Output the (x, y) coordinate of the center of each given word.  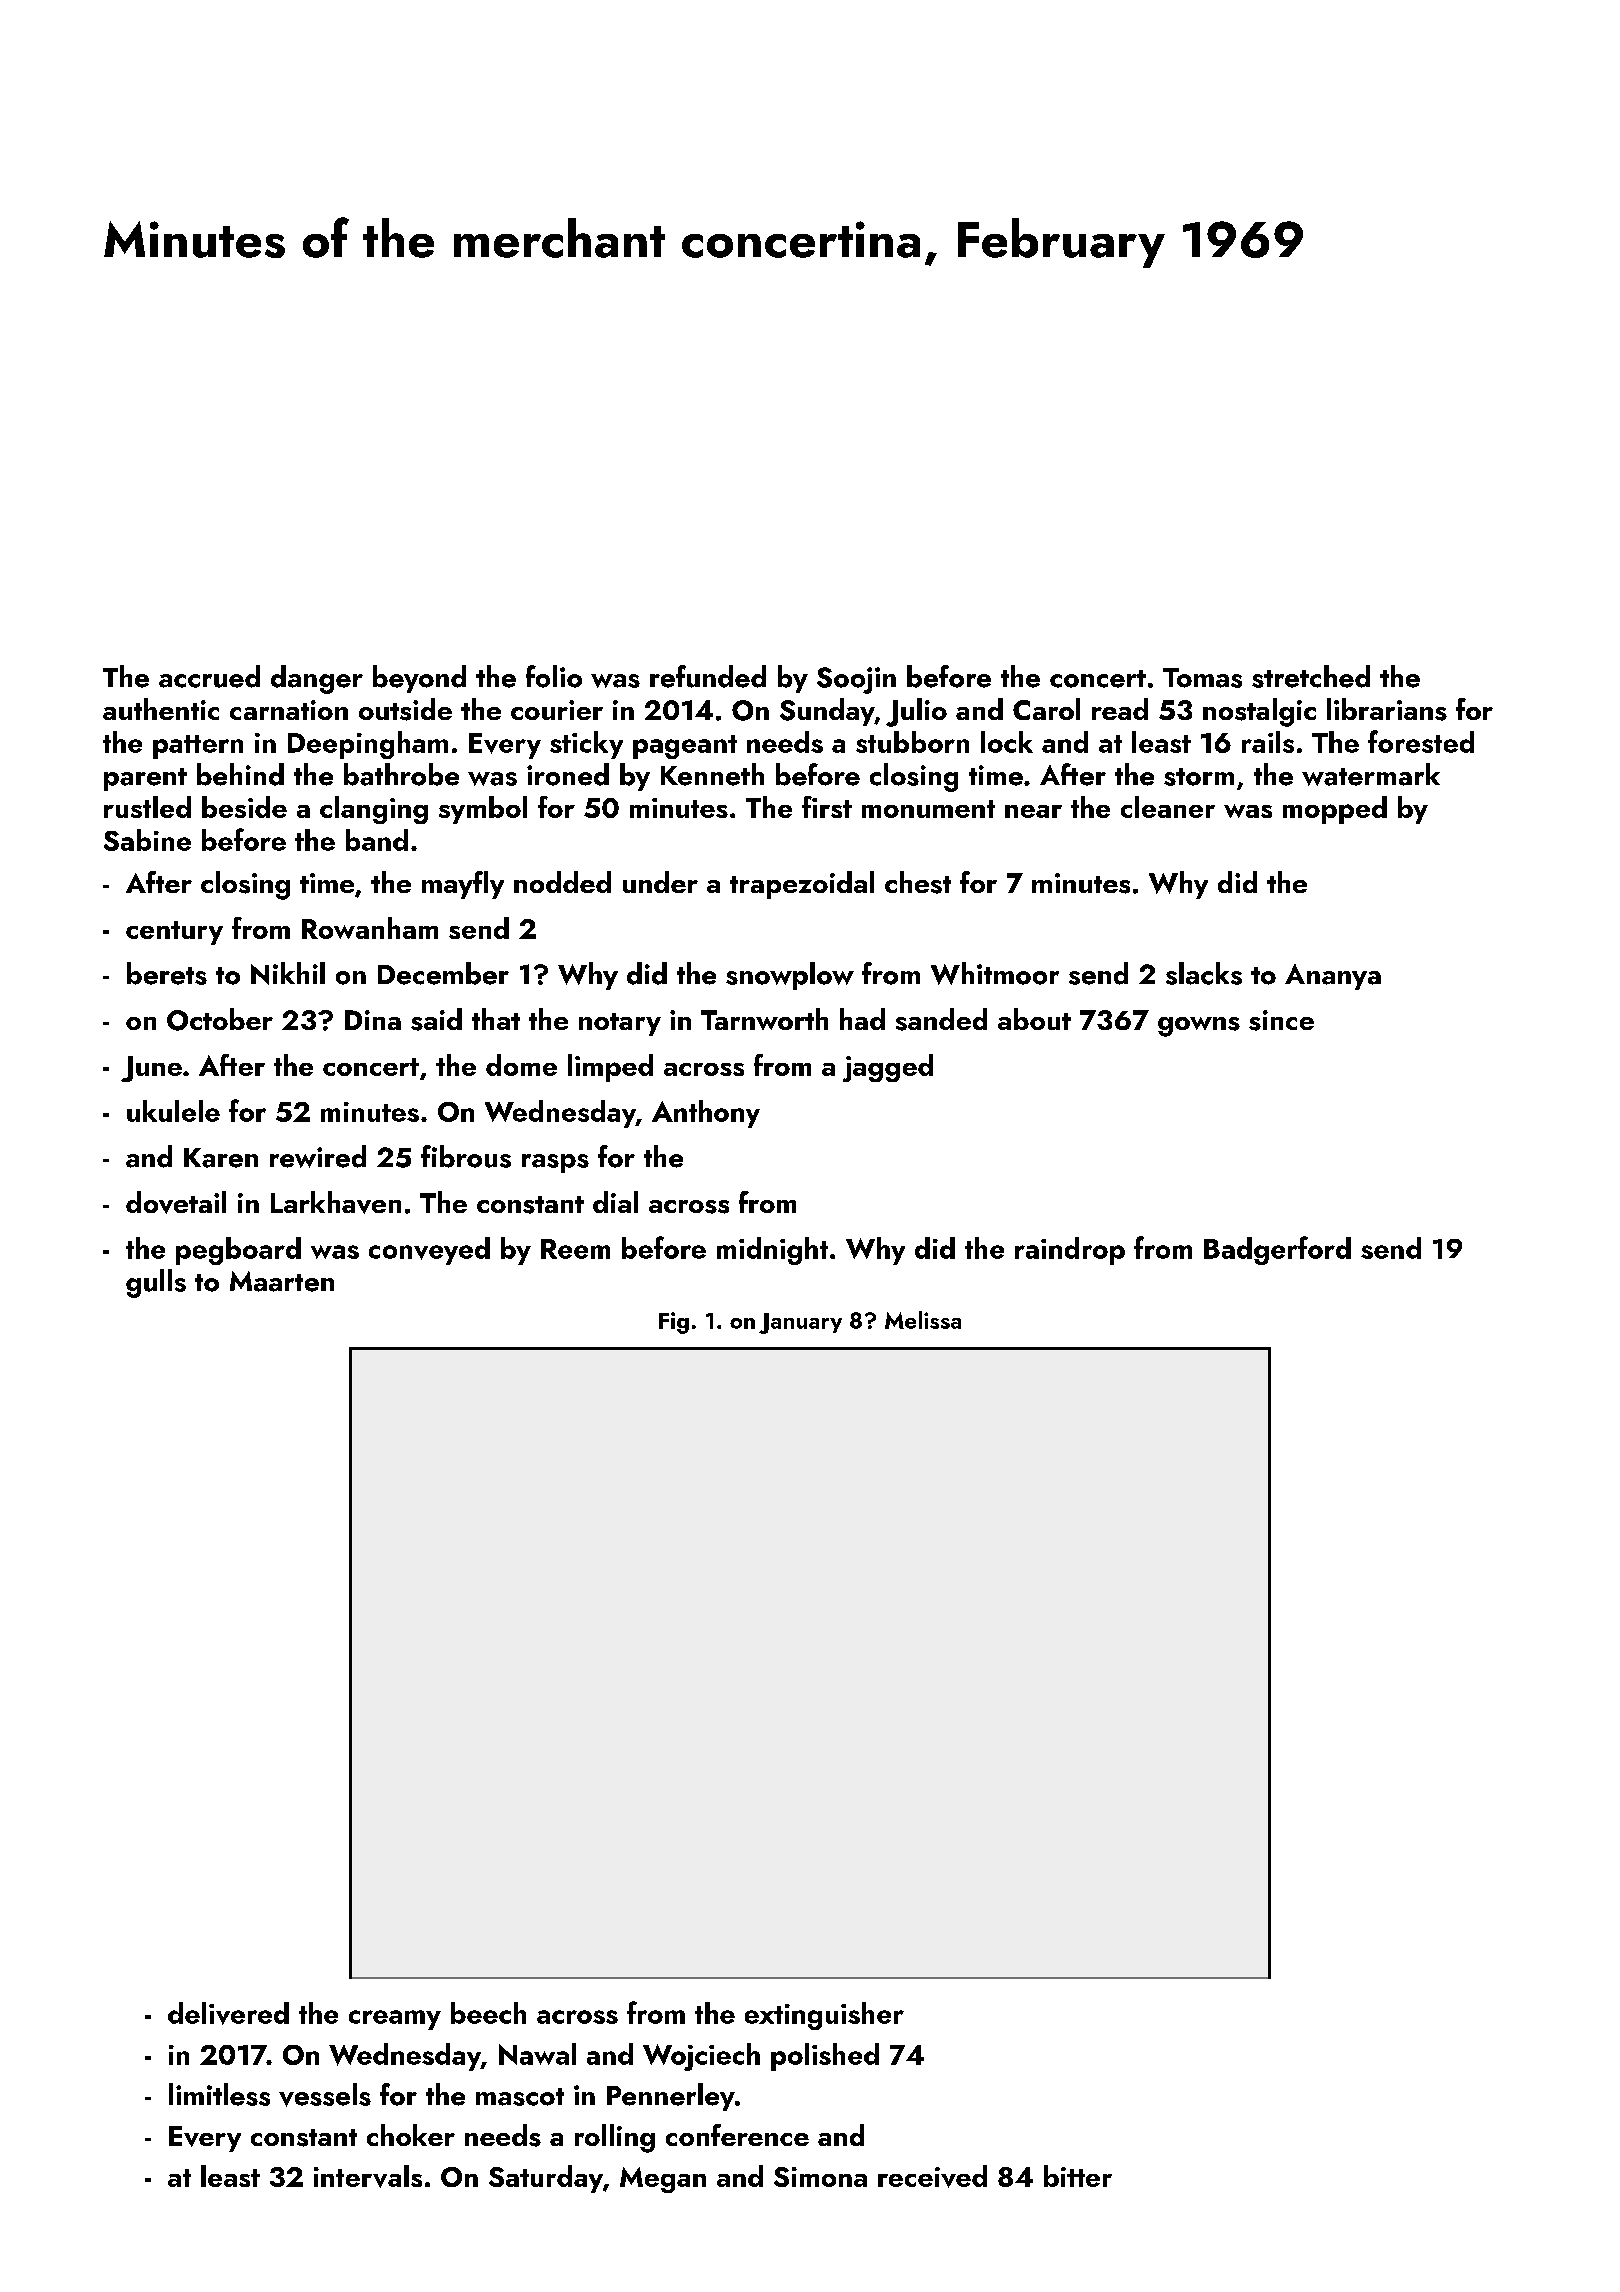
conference (737, 2135)
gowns (1199, 1027)
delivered (228, 2013)
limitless (219, 2094)
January (800, 1323)
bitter (1078, 2176)
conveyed (429, 1251)
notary (620, 1024)
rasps (555, 1163)
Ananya (1333, 977)
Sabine (147, 840)
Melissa (923, 1320)
